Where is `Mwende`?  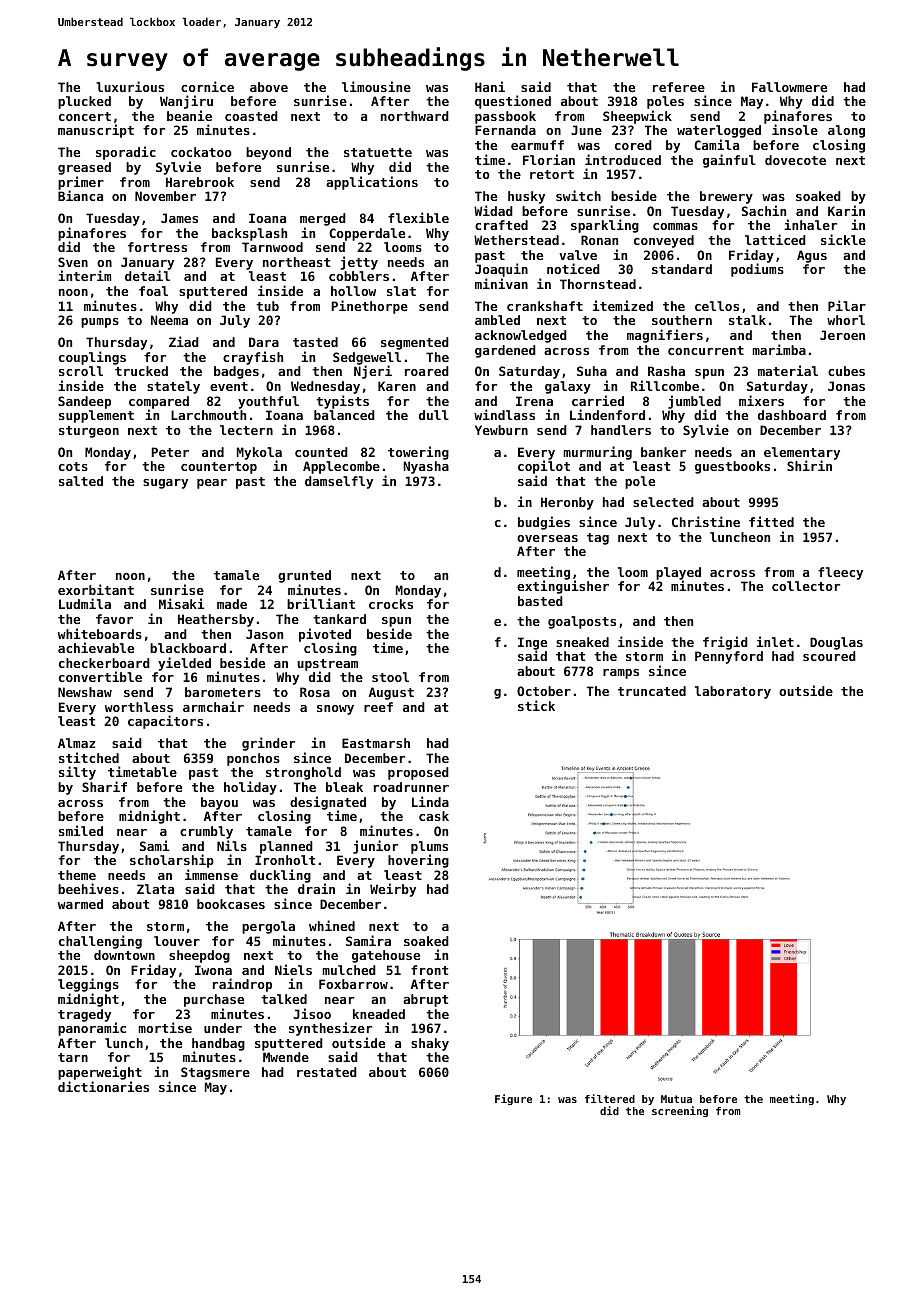
Mwende is located at coordinates (286, 1057).
